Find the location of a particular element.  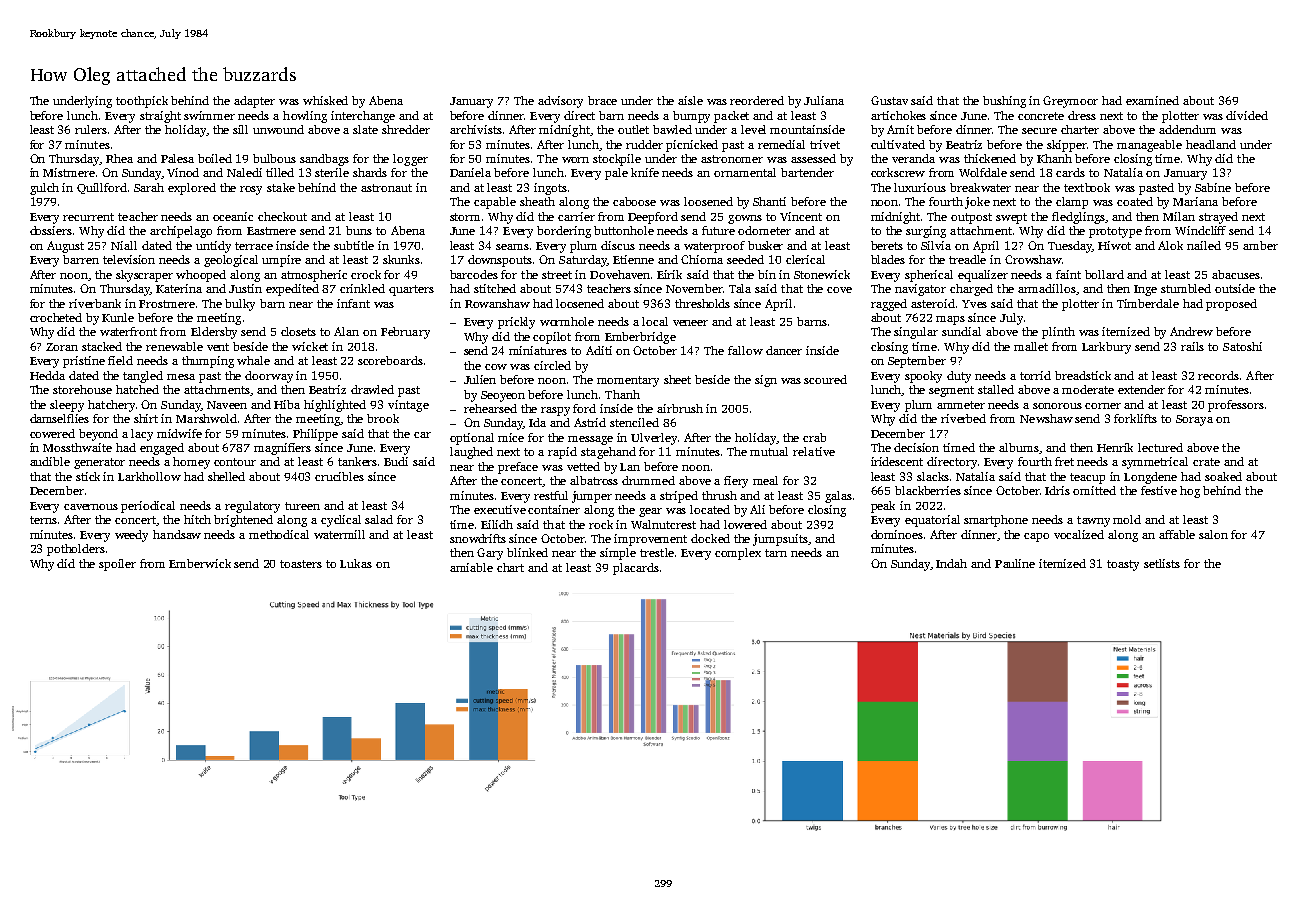

surging is located at coordinates (926, 232).
